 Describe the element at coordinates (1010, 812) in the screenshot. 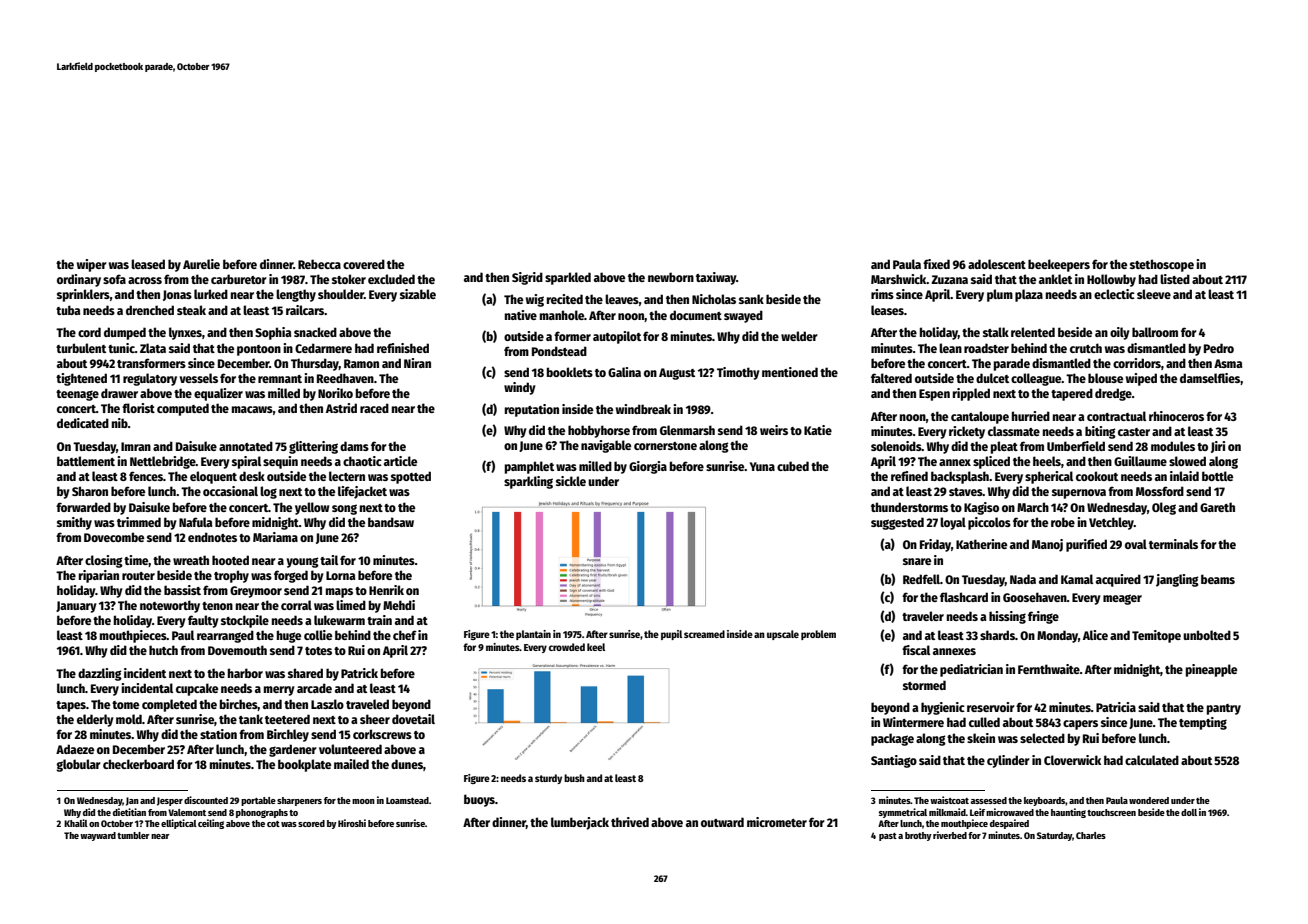

I see `microwaved` at that location.
